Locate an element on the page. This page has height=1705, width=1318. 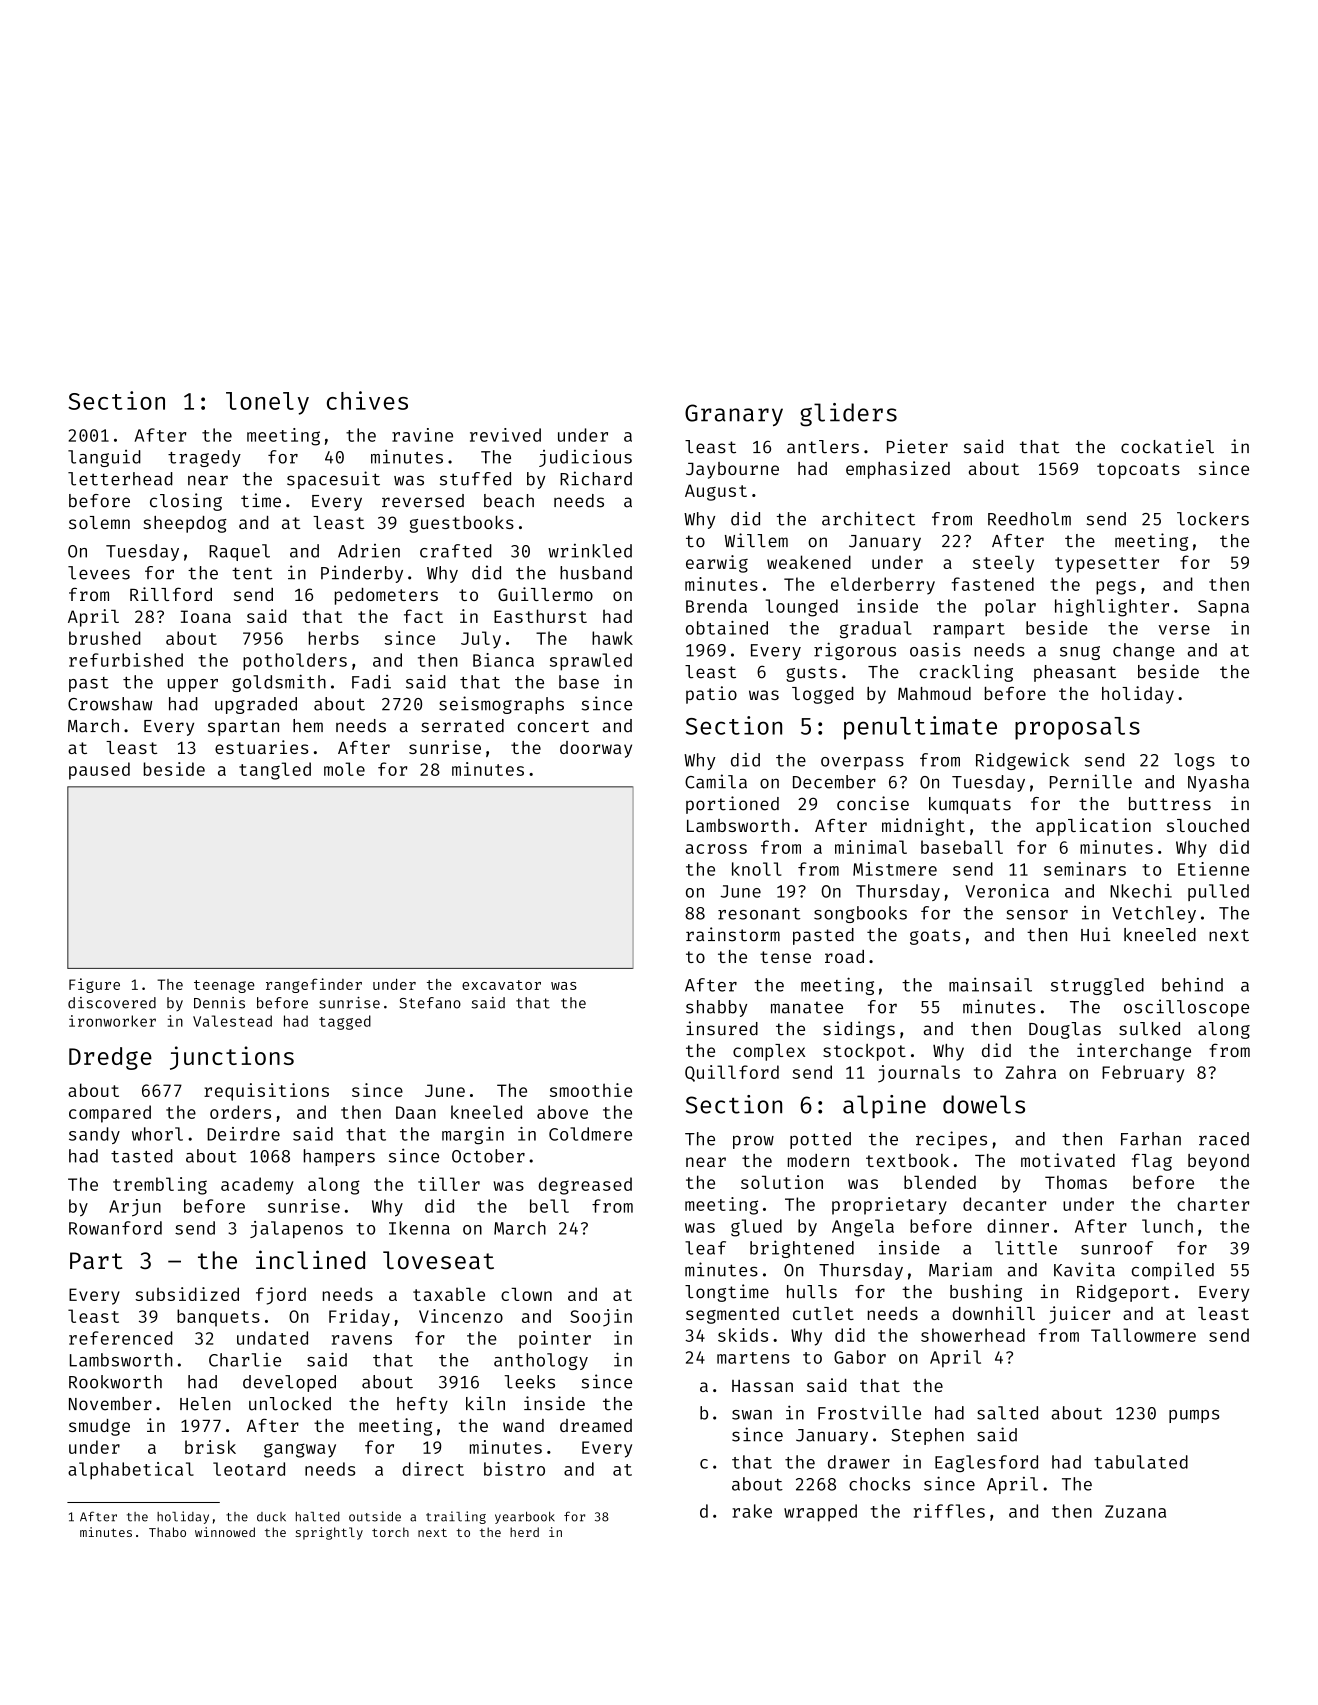
rainstorm is located at coordinates (733, 934).
